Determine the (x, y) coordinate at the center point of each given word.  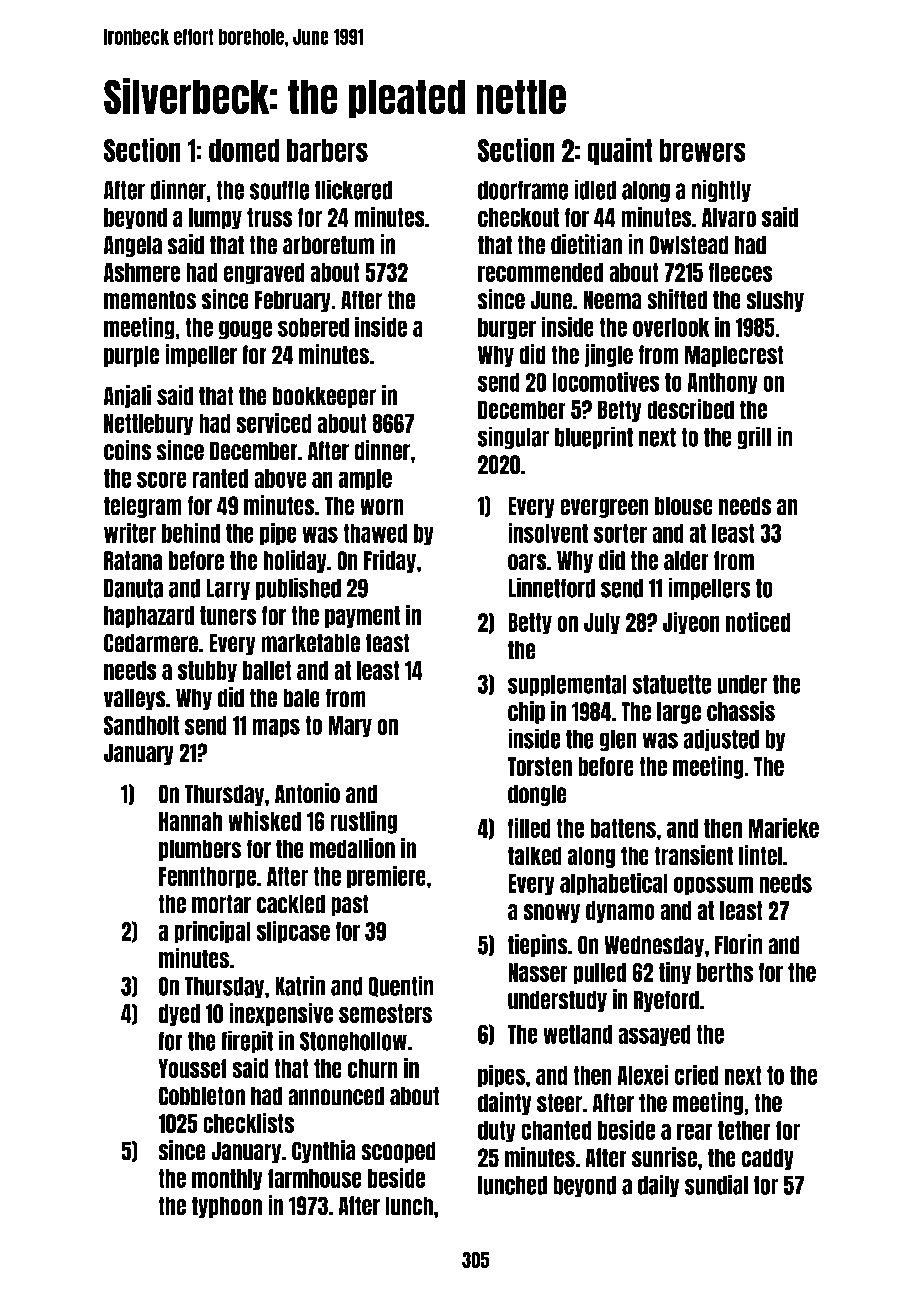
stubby (207, 672)
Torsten (539, 767)
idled (595, 189)
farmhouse (315, 1178)
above (280, 478)
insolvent (548, 532)
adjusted (721, 740)
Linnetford (551, 587)
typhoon (227, 1207)
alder (686, 561)
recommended (541, 272)
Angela (133, 246)
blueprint (594, 438)
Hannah (190, 821)
